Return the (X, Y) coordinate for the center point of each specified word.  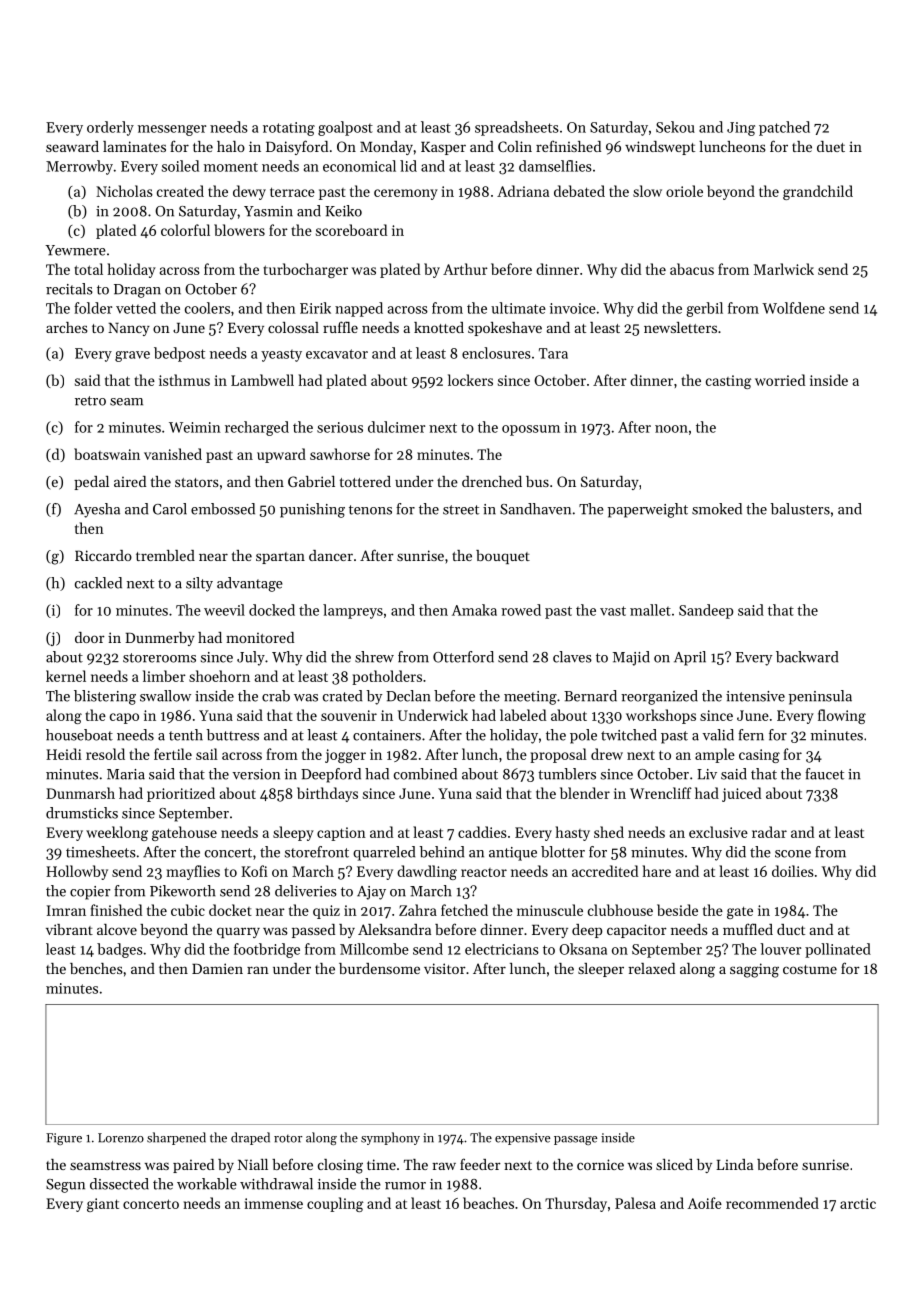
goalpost (345, 128)
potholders (387, 677)
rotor (288, 1139)
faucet (824, 774)
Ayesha (97, 510)
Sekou (675, 127)
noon (671, 429)
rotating (289, 129)
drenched (492, 481)
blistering (105, 697)
